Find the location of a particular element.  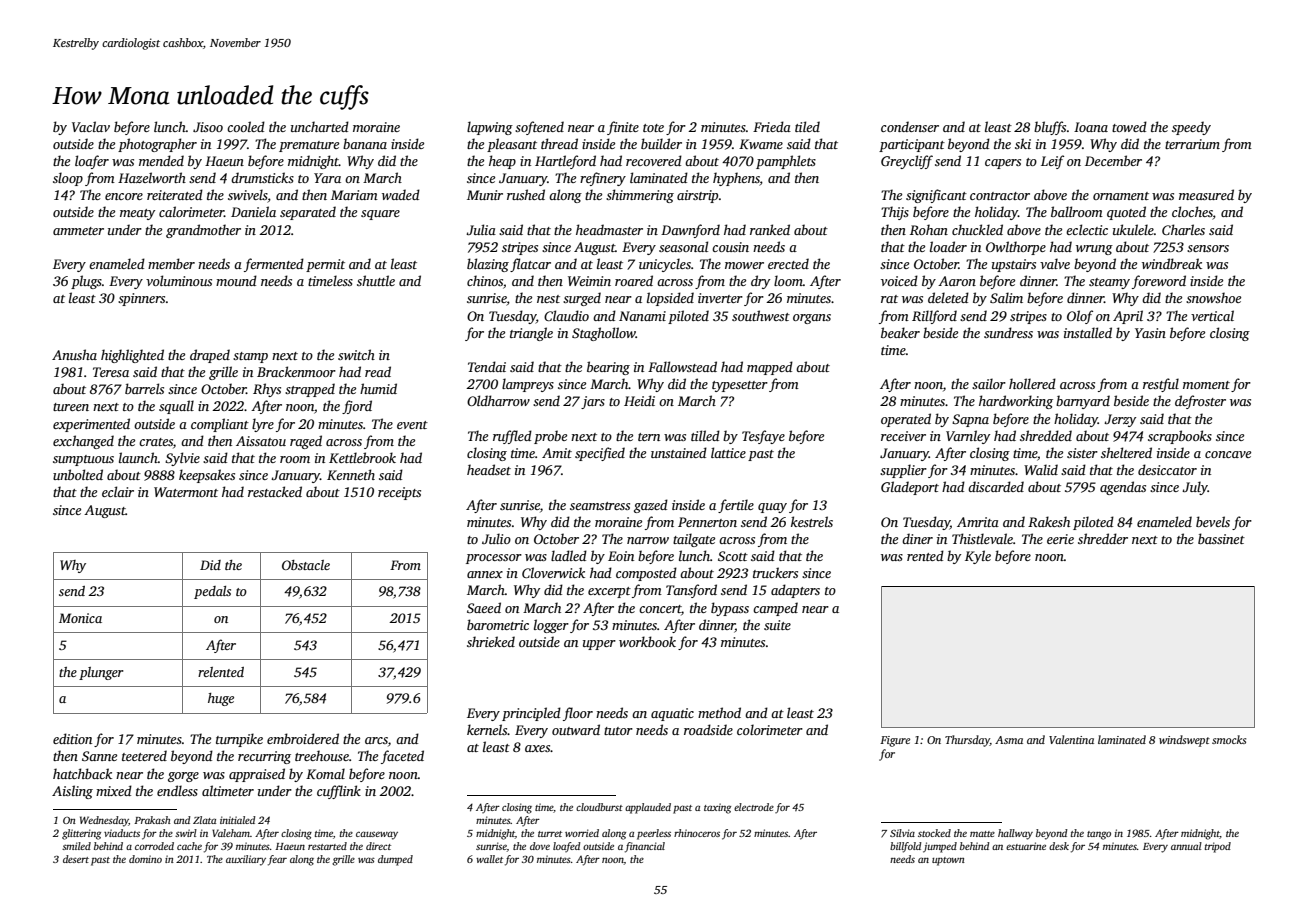

financial is located at coordinates (645, 847).
